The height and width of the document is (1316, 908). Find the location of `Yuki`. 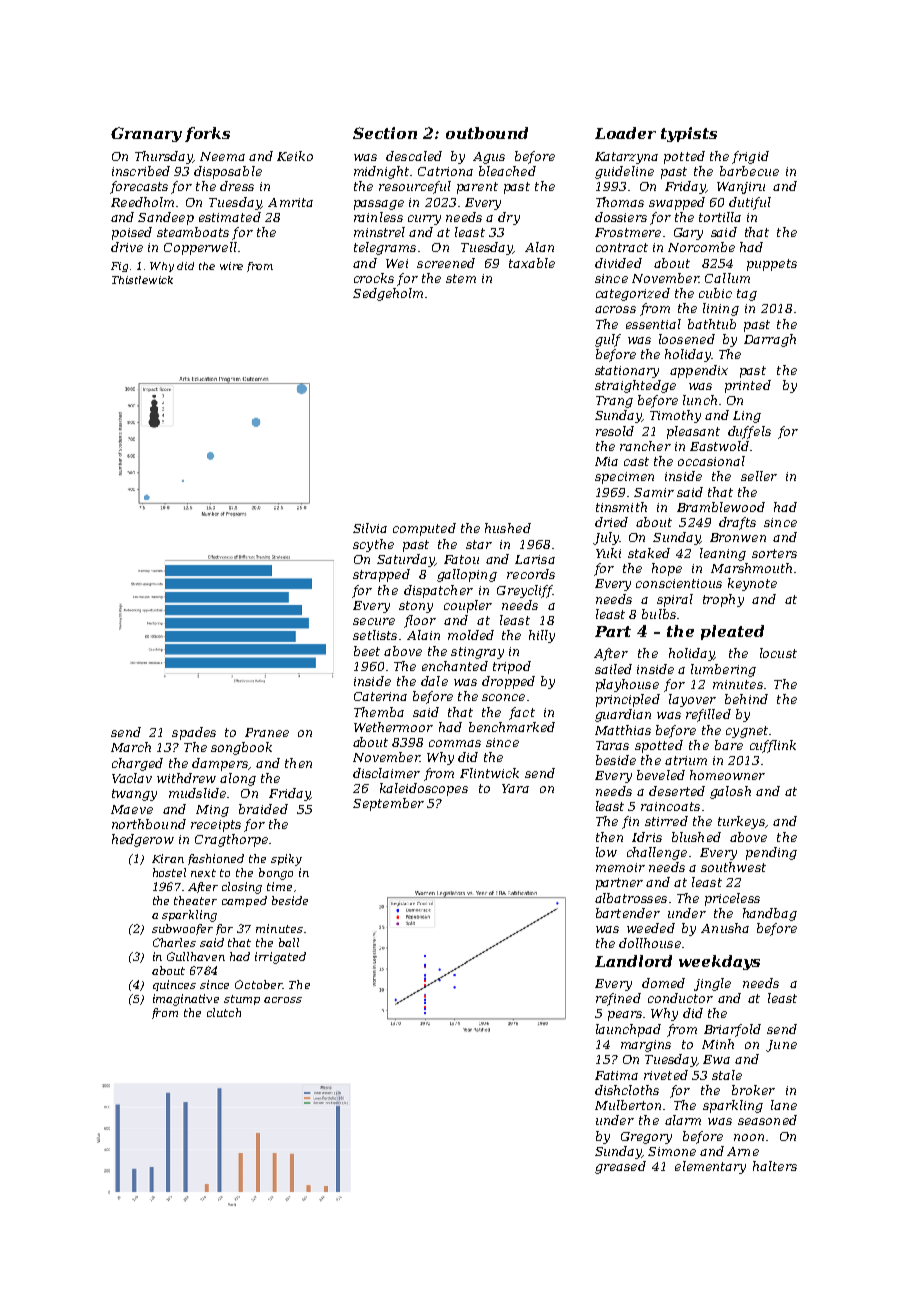

Yuki is located at coordinates (608, 553).
